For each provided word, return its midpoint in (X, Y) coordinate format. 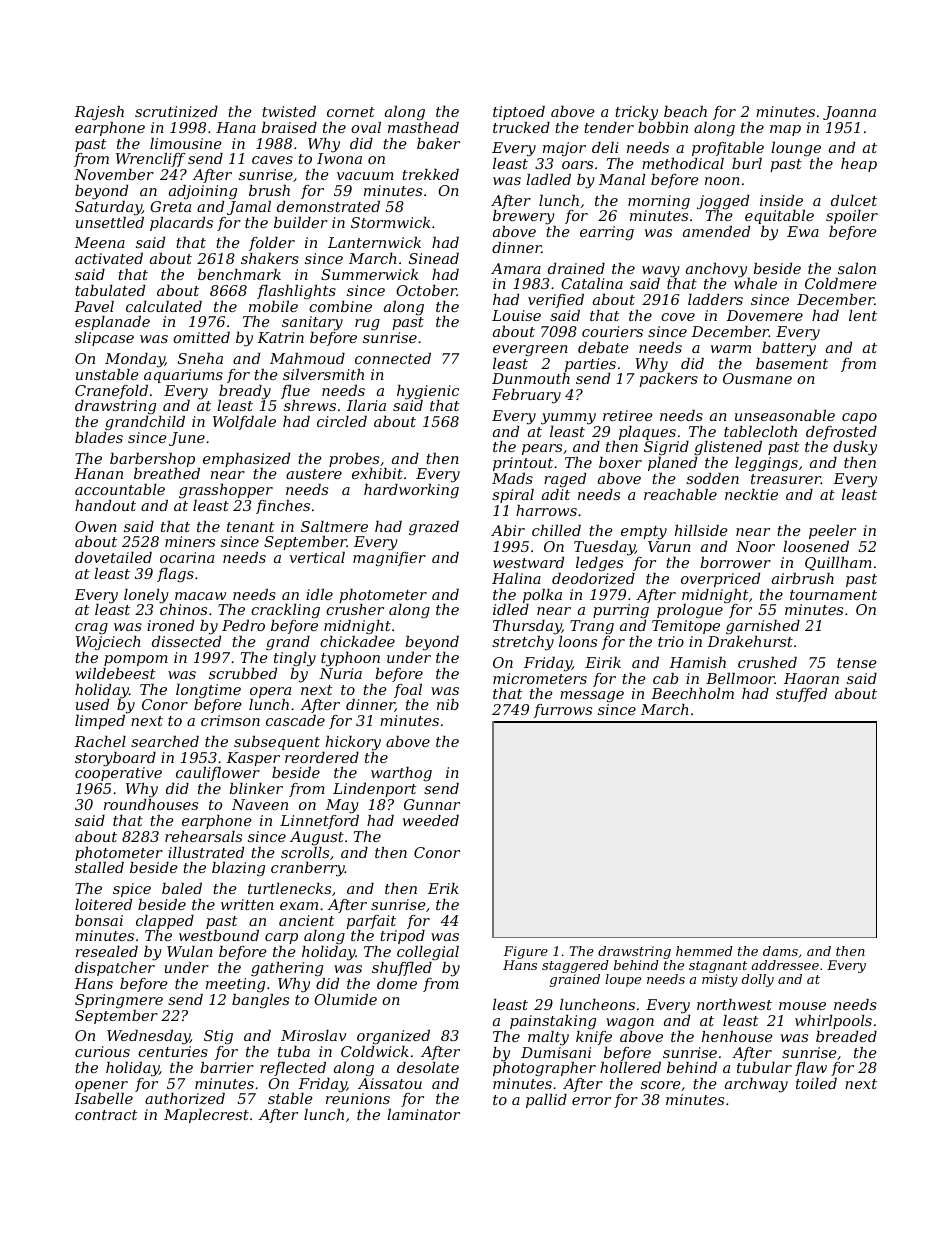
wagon (630, 1023)
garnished (763, 627)
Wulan (190, 951)
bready (245, 392)
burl (747, 163)
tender (609, 127)
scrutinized (176, 112)
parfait (371, 922)
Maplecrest (206, 1116)
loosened (816, 546)
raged (565, 480)
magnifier (389, 559)
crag (91, 628)
